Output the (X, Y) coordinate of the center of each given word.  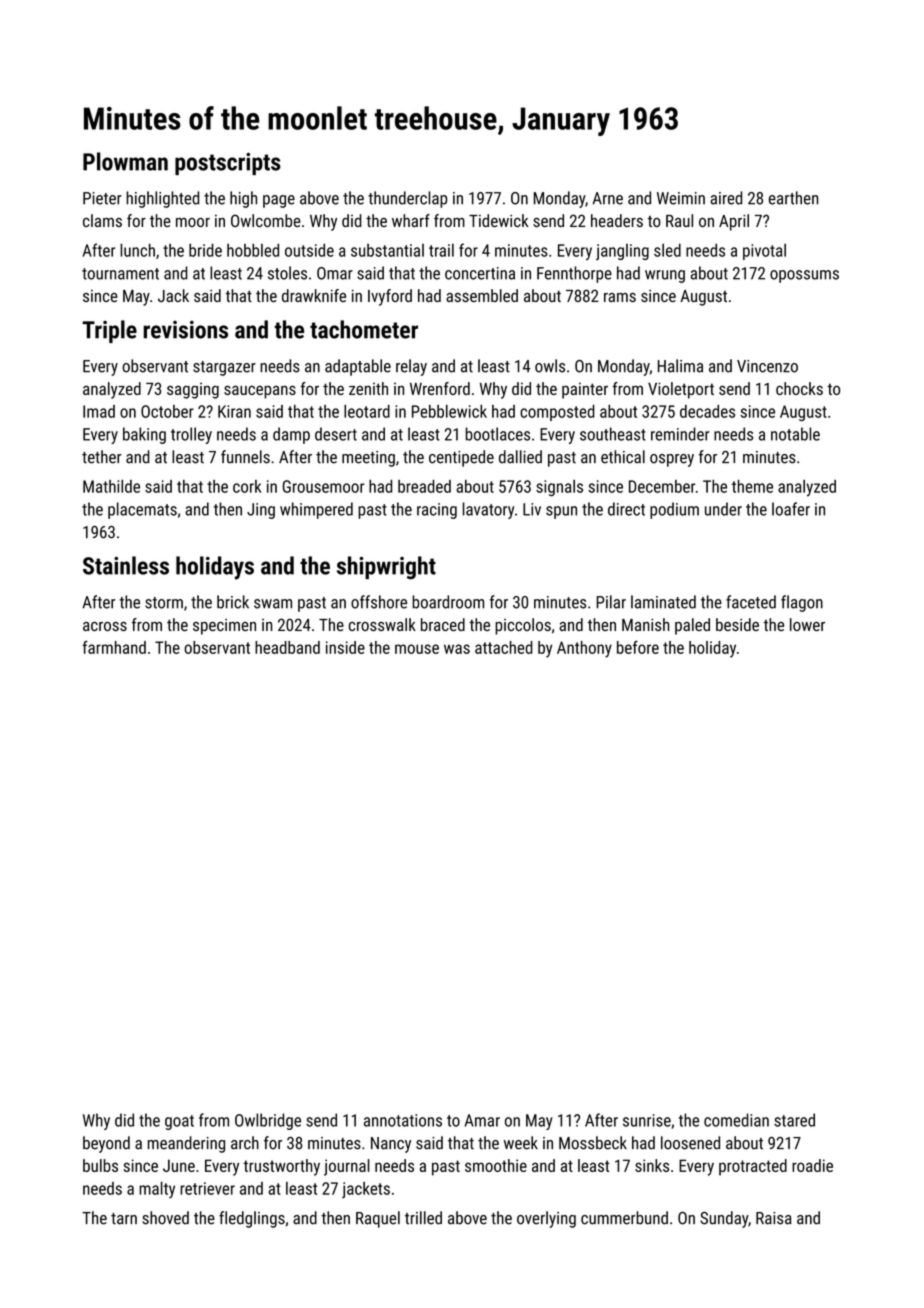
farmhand (114, 647)
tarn (124, 1219)
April (734, 222)
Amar (482, 1120)
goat (179, 1122)
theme (752, 486)
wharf (411, 220)
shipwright (386, 568)
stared (794, 1120)
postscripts (228, 164)
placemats (142, 510)
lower (807, 624)
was (457, 649)
